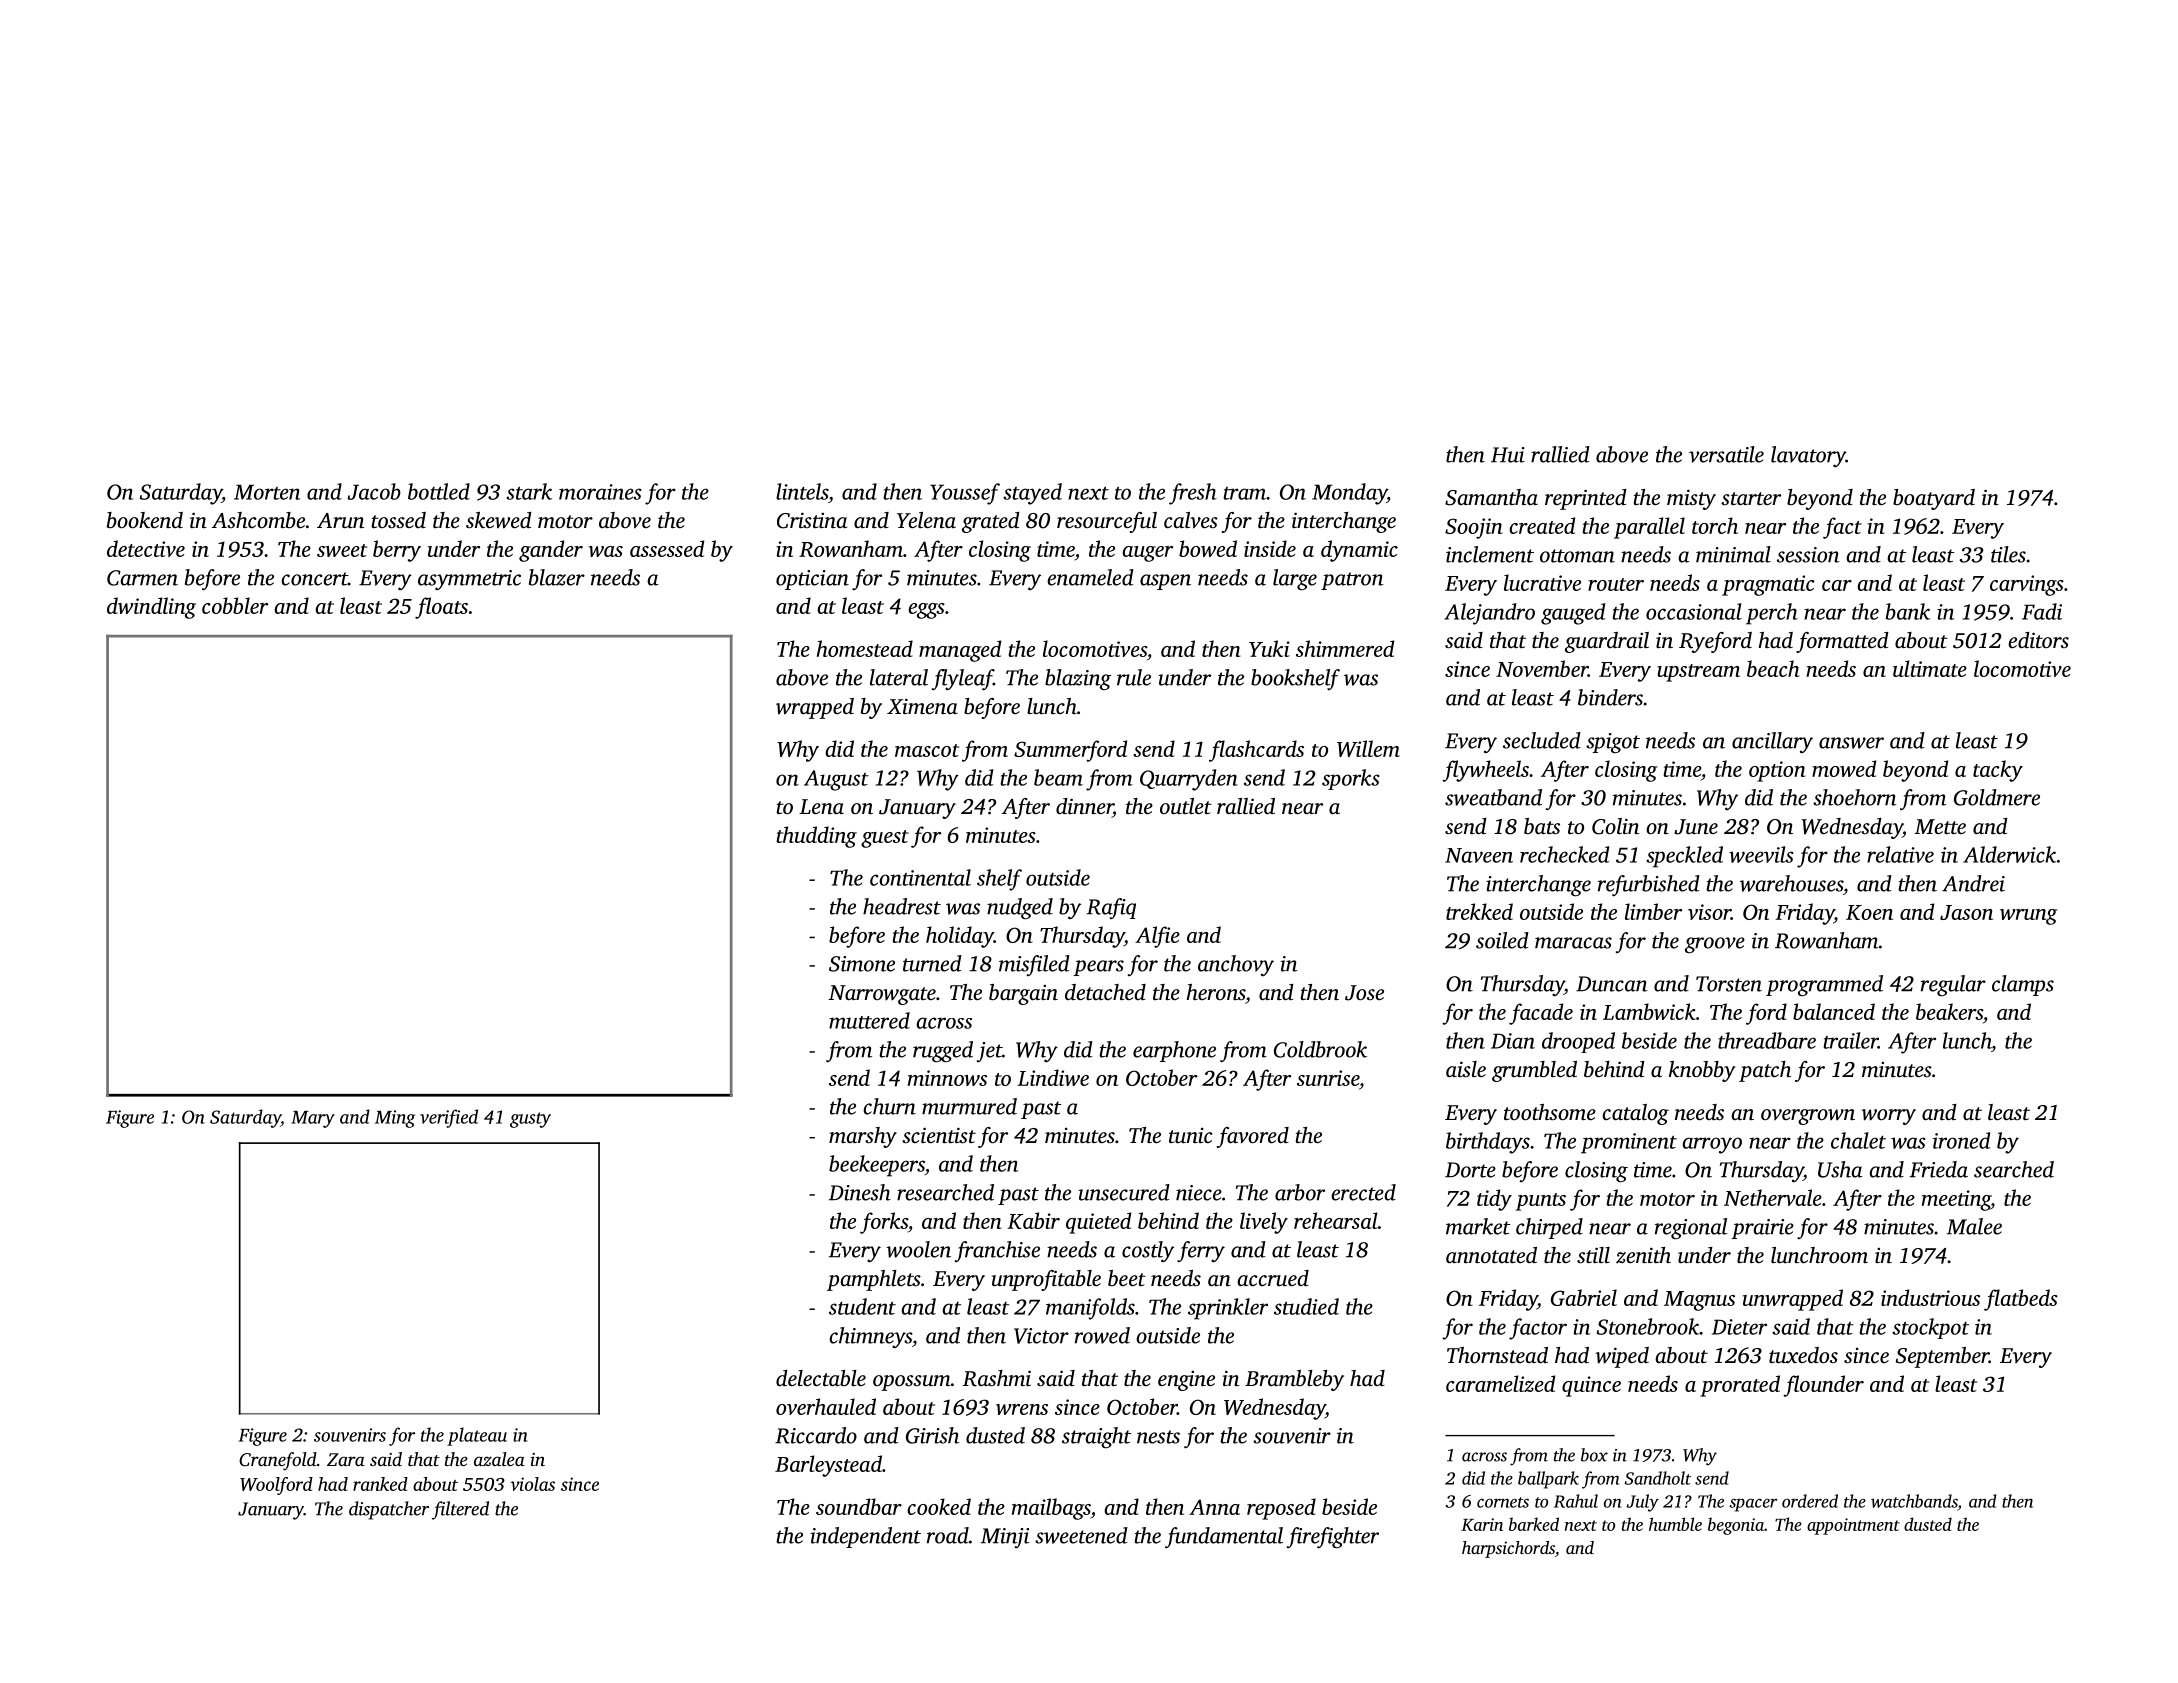 This document has height=1683, width=2178. What do you see at coordinates (1791, 883) in the document?
I see `warehouses` at bounding box center [1791, 883].
